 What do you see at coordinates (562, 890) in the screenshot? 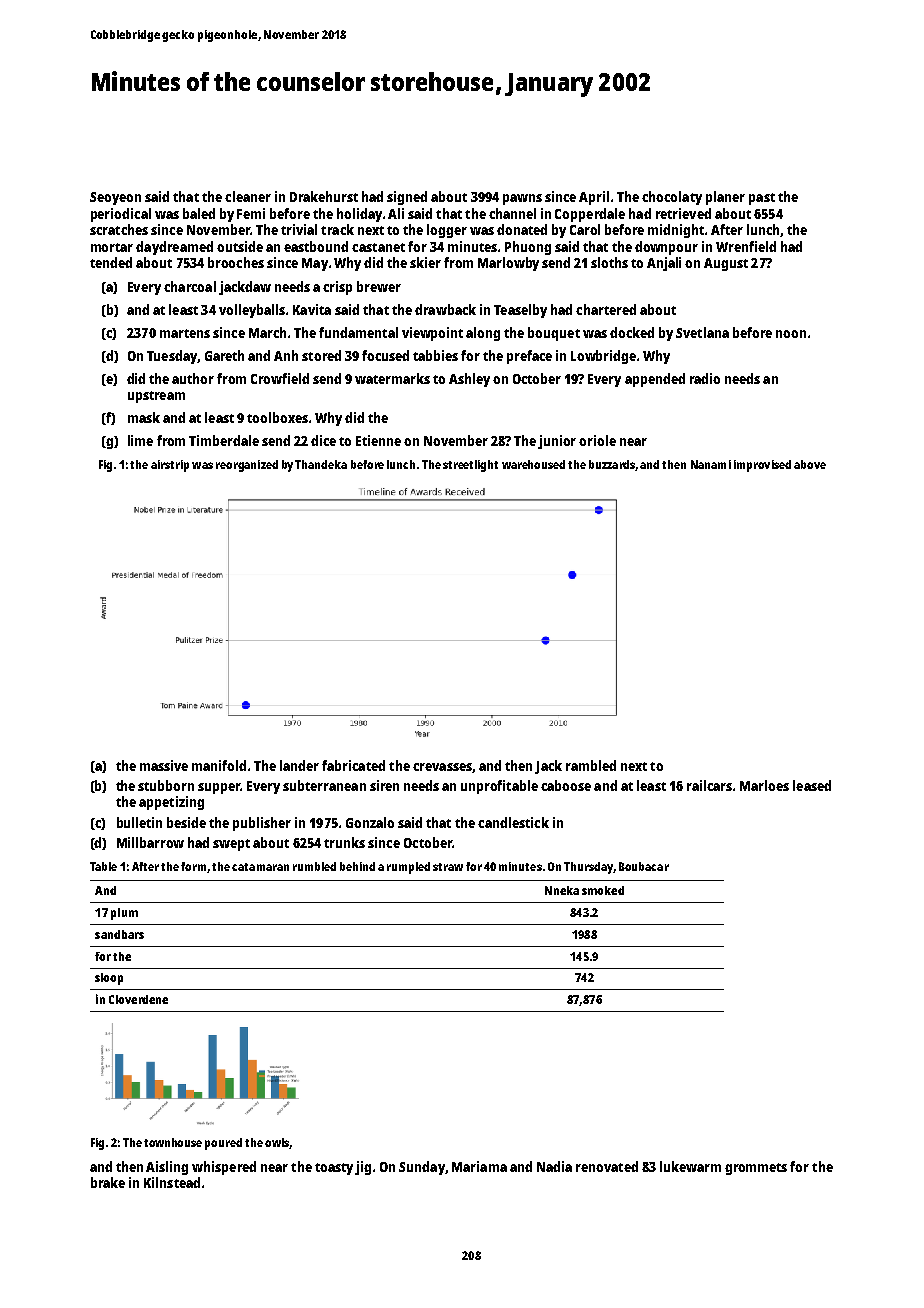
I see `Nneka` at bounding box center [562, 890].
